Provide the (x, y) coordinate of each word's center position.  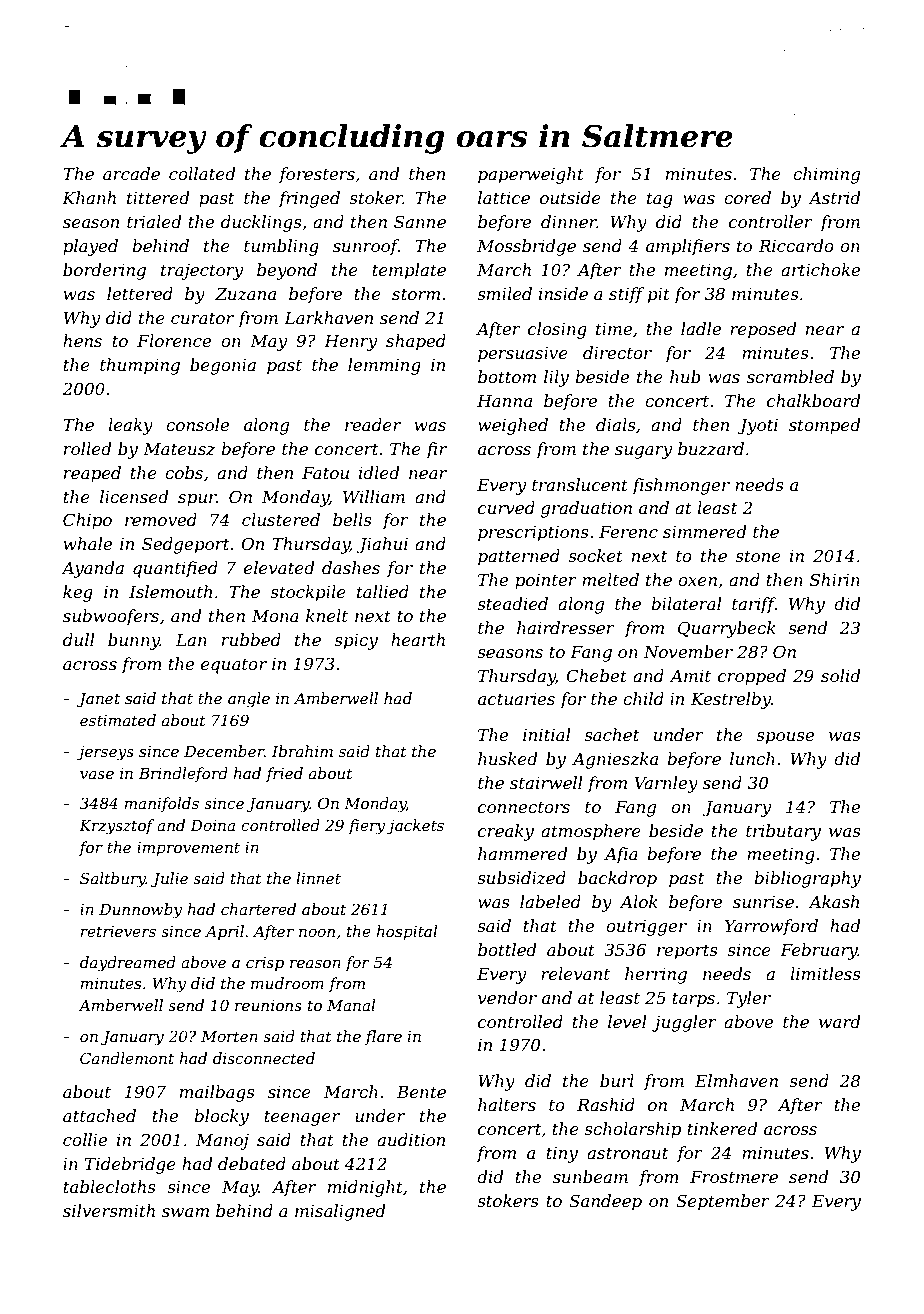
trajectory (202, 272)
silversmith (109, 1210)
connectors (524, 807)
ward (839, 1021)
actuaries (516, 699)
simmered (704, 531)
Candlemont (127, 1058)
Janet (98, 700)
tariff (753, 605)
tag (660, 200)
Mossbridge (526, 247)
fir (436, 450)
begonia (223, 366)
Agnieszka (615, 760)
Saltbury (113, 880)
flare (383, 1037)
